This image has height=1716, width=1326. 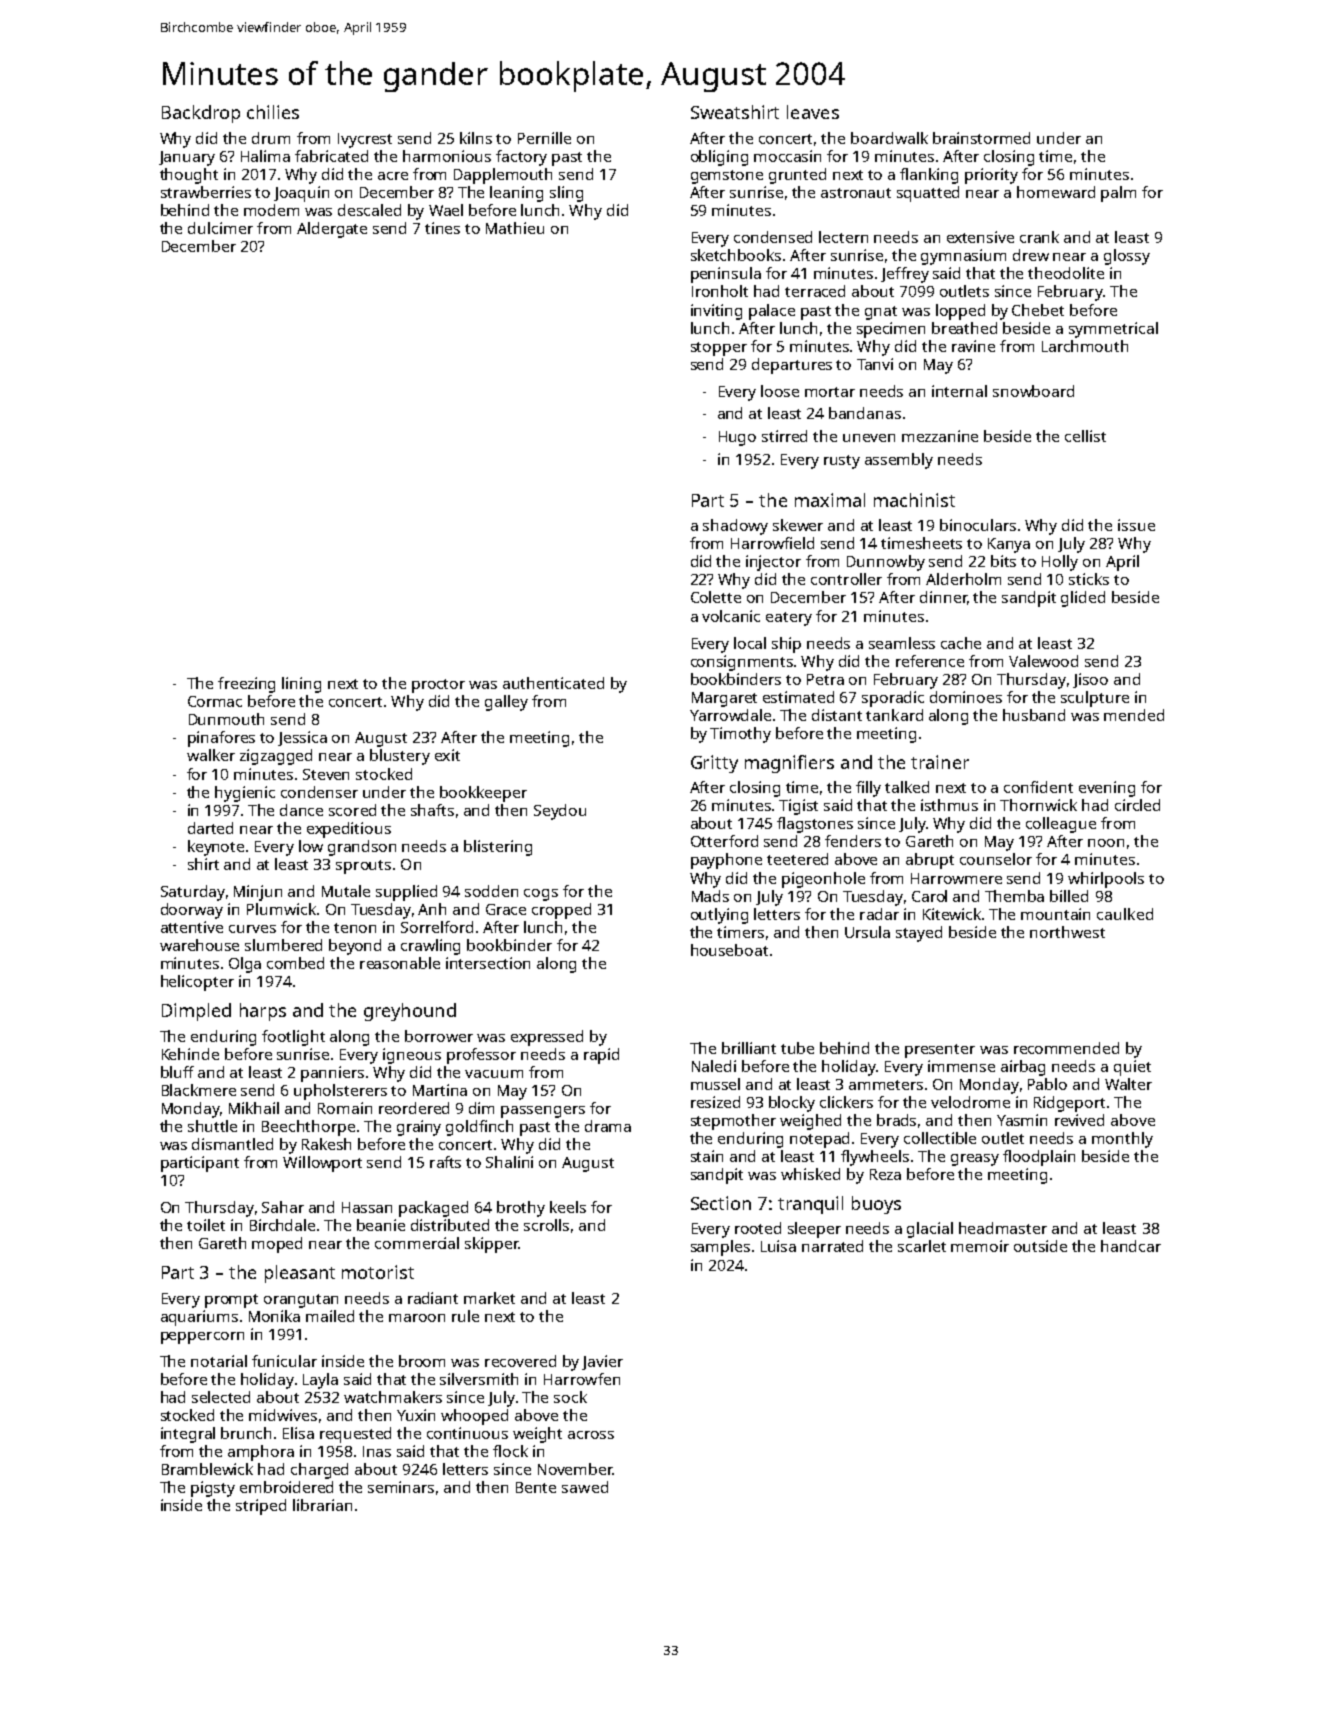 I want to click on sporadic, so click(x=893, y=699).
